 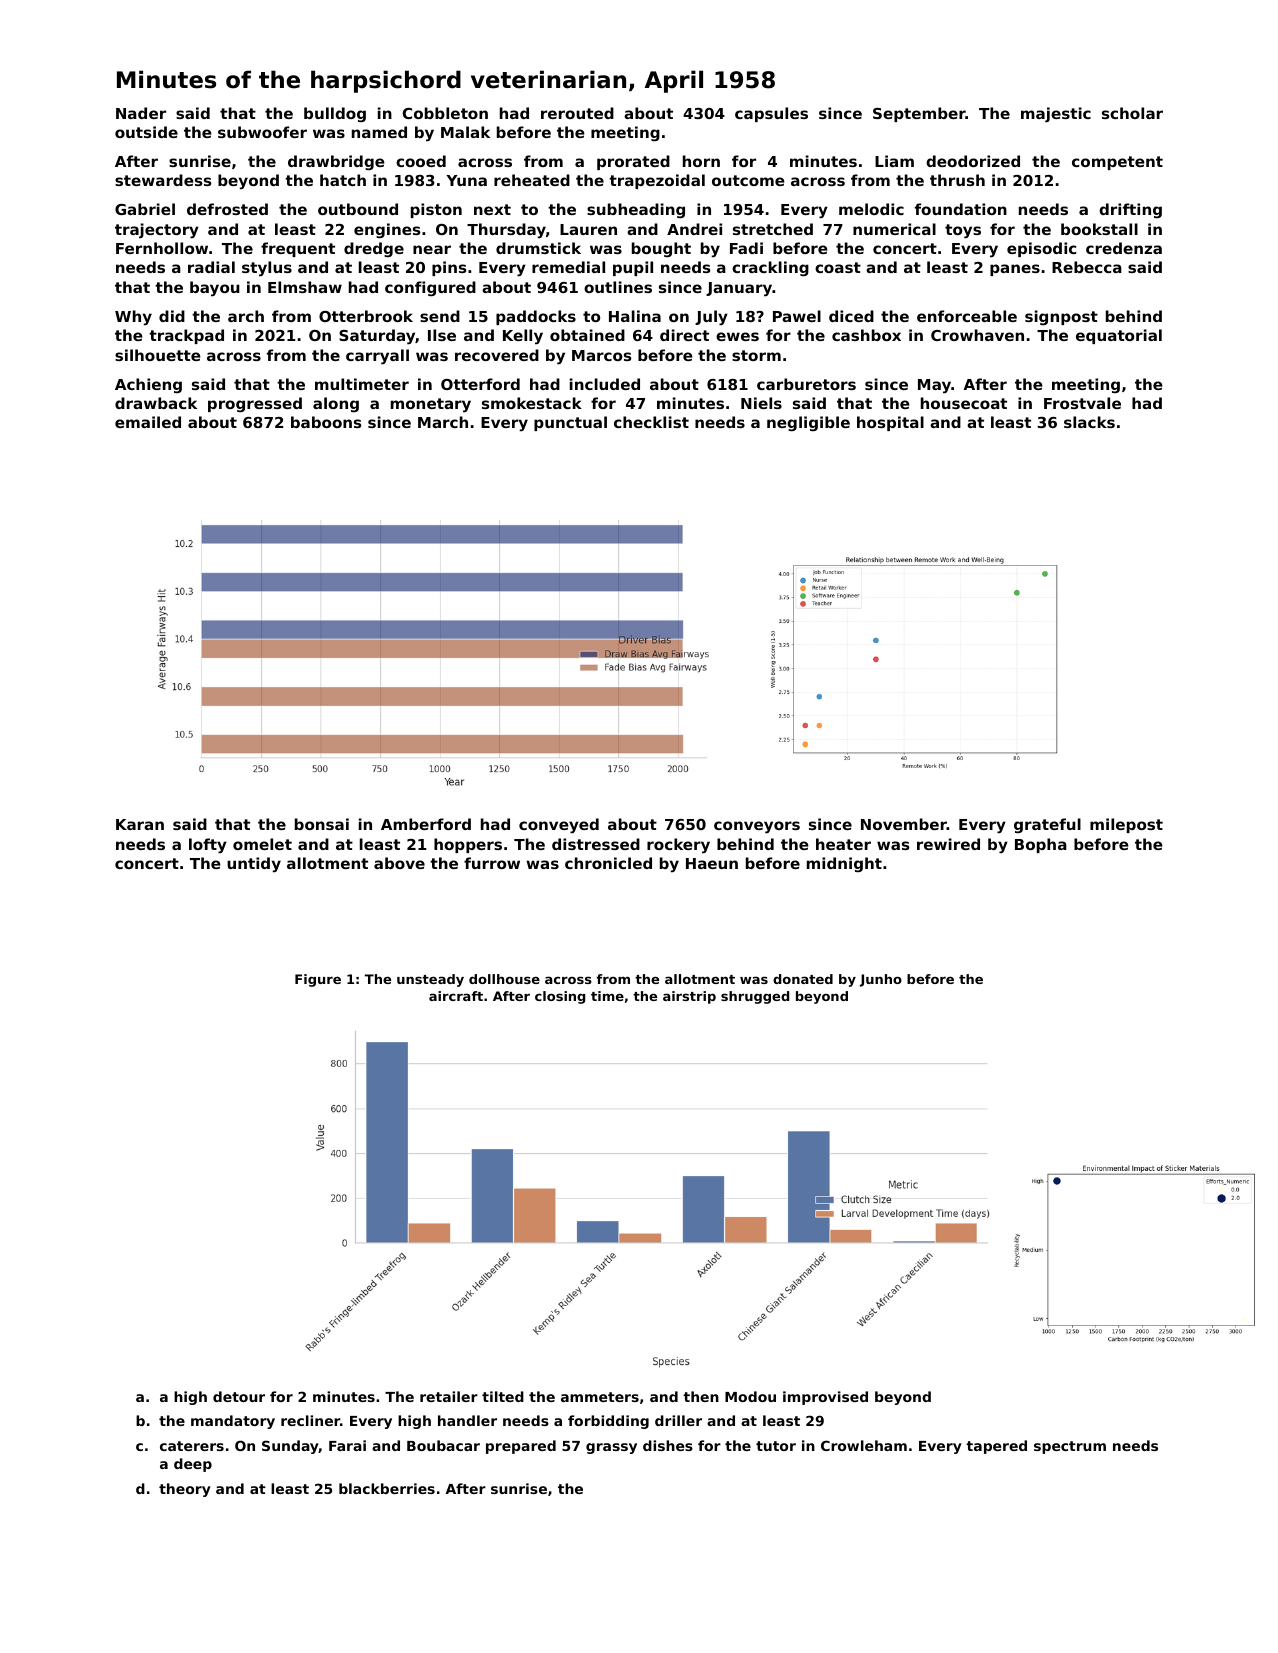 What do you see at coordinates (1070, 1447) in the screenshot?
I see `spectrum` at bounding box center [1070, 1447].
